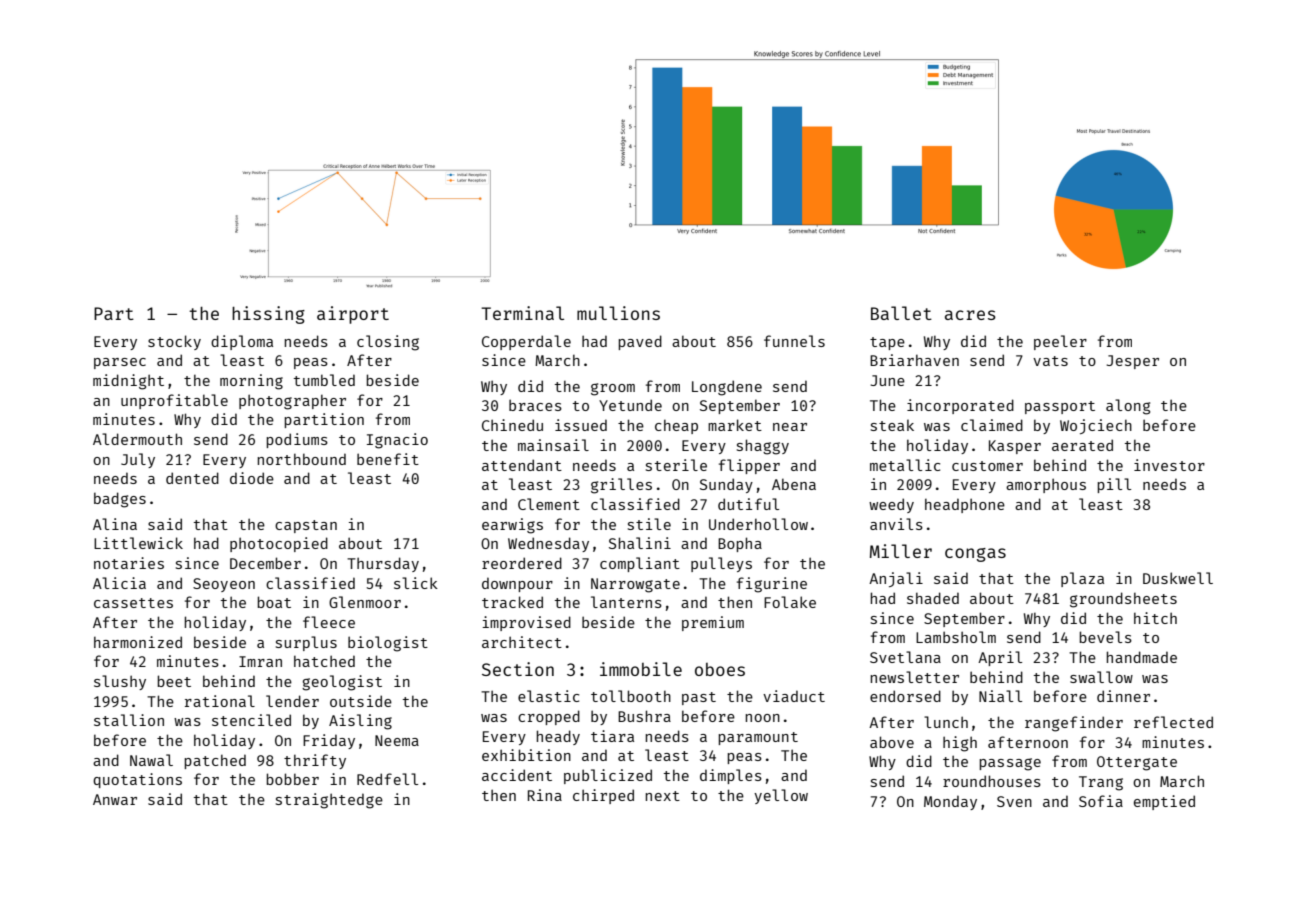  Describe the element at coordinates (128, 382) in the page. I see `midnight` at that location.
